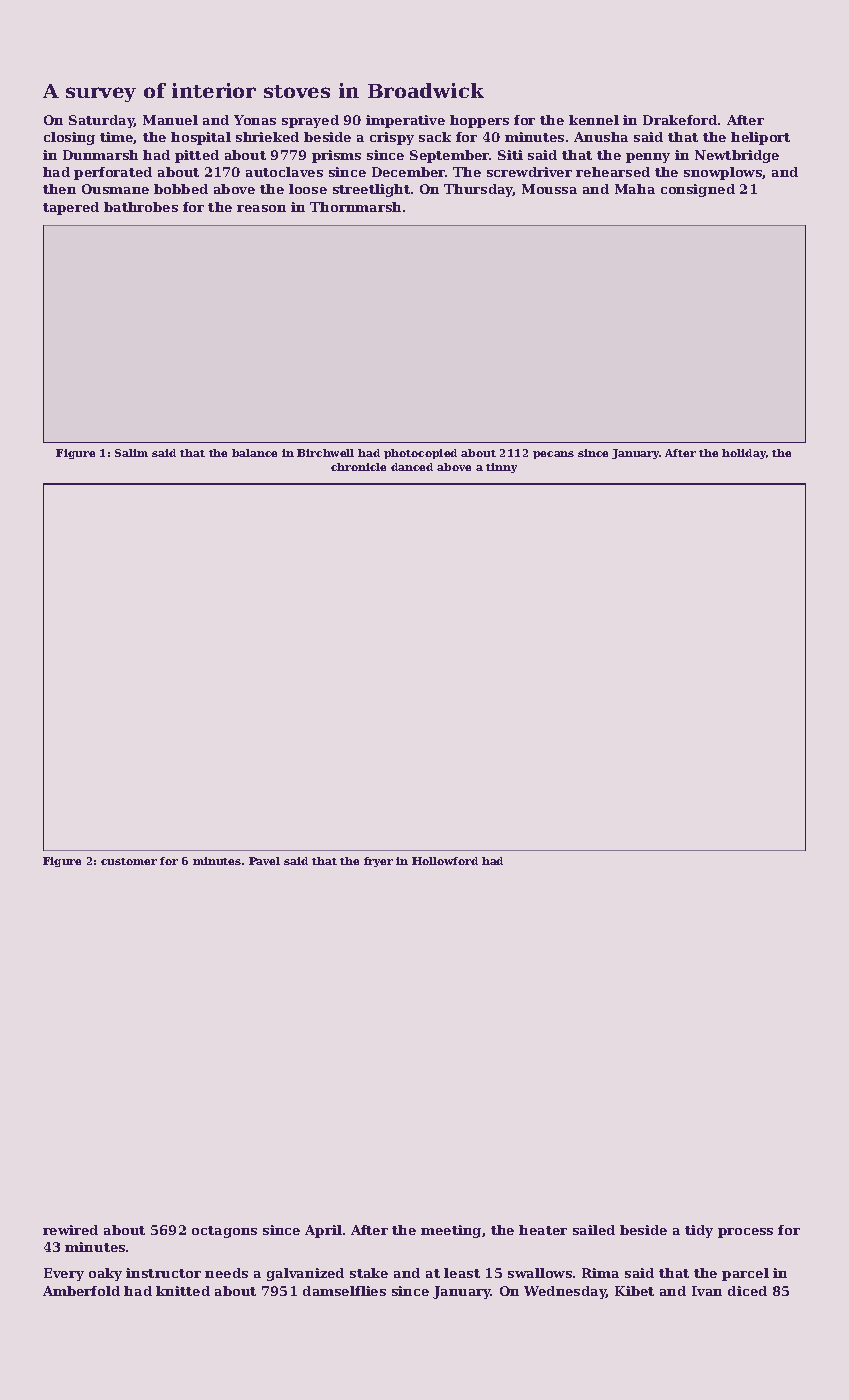  What do you see at coordinates (131, 453) in the screenshot?
I see `Salim` at bounding box center [131, 453].
